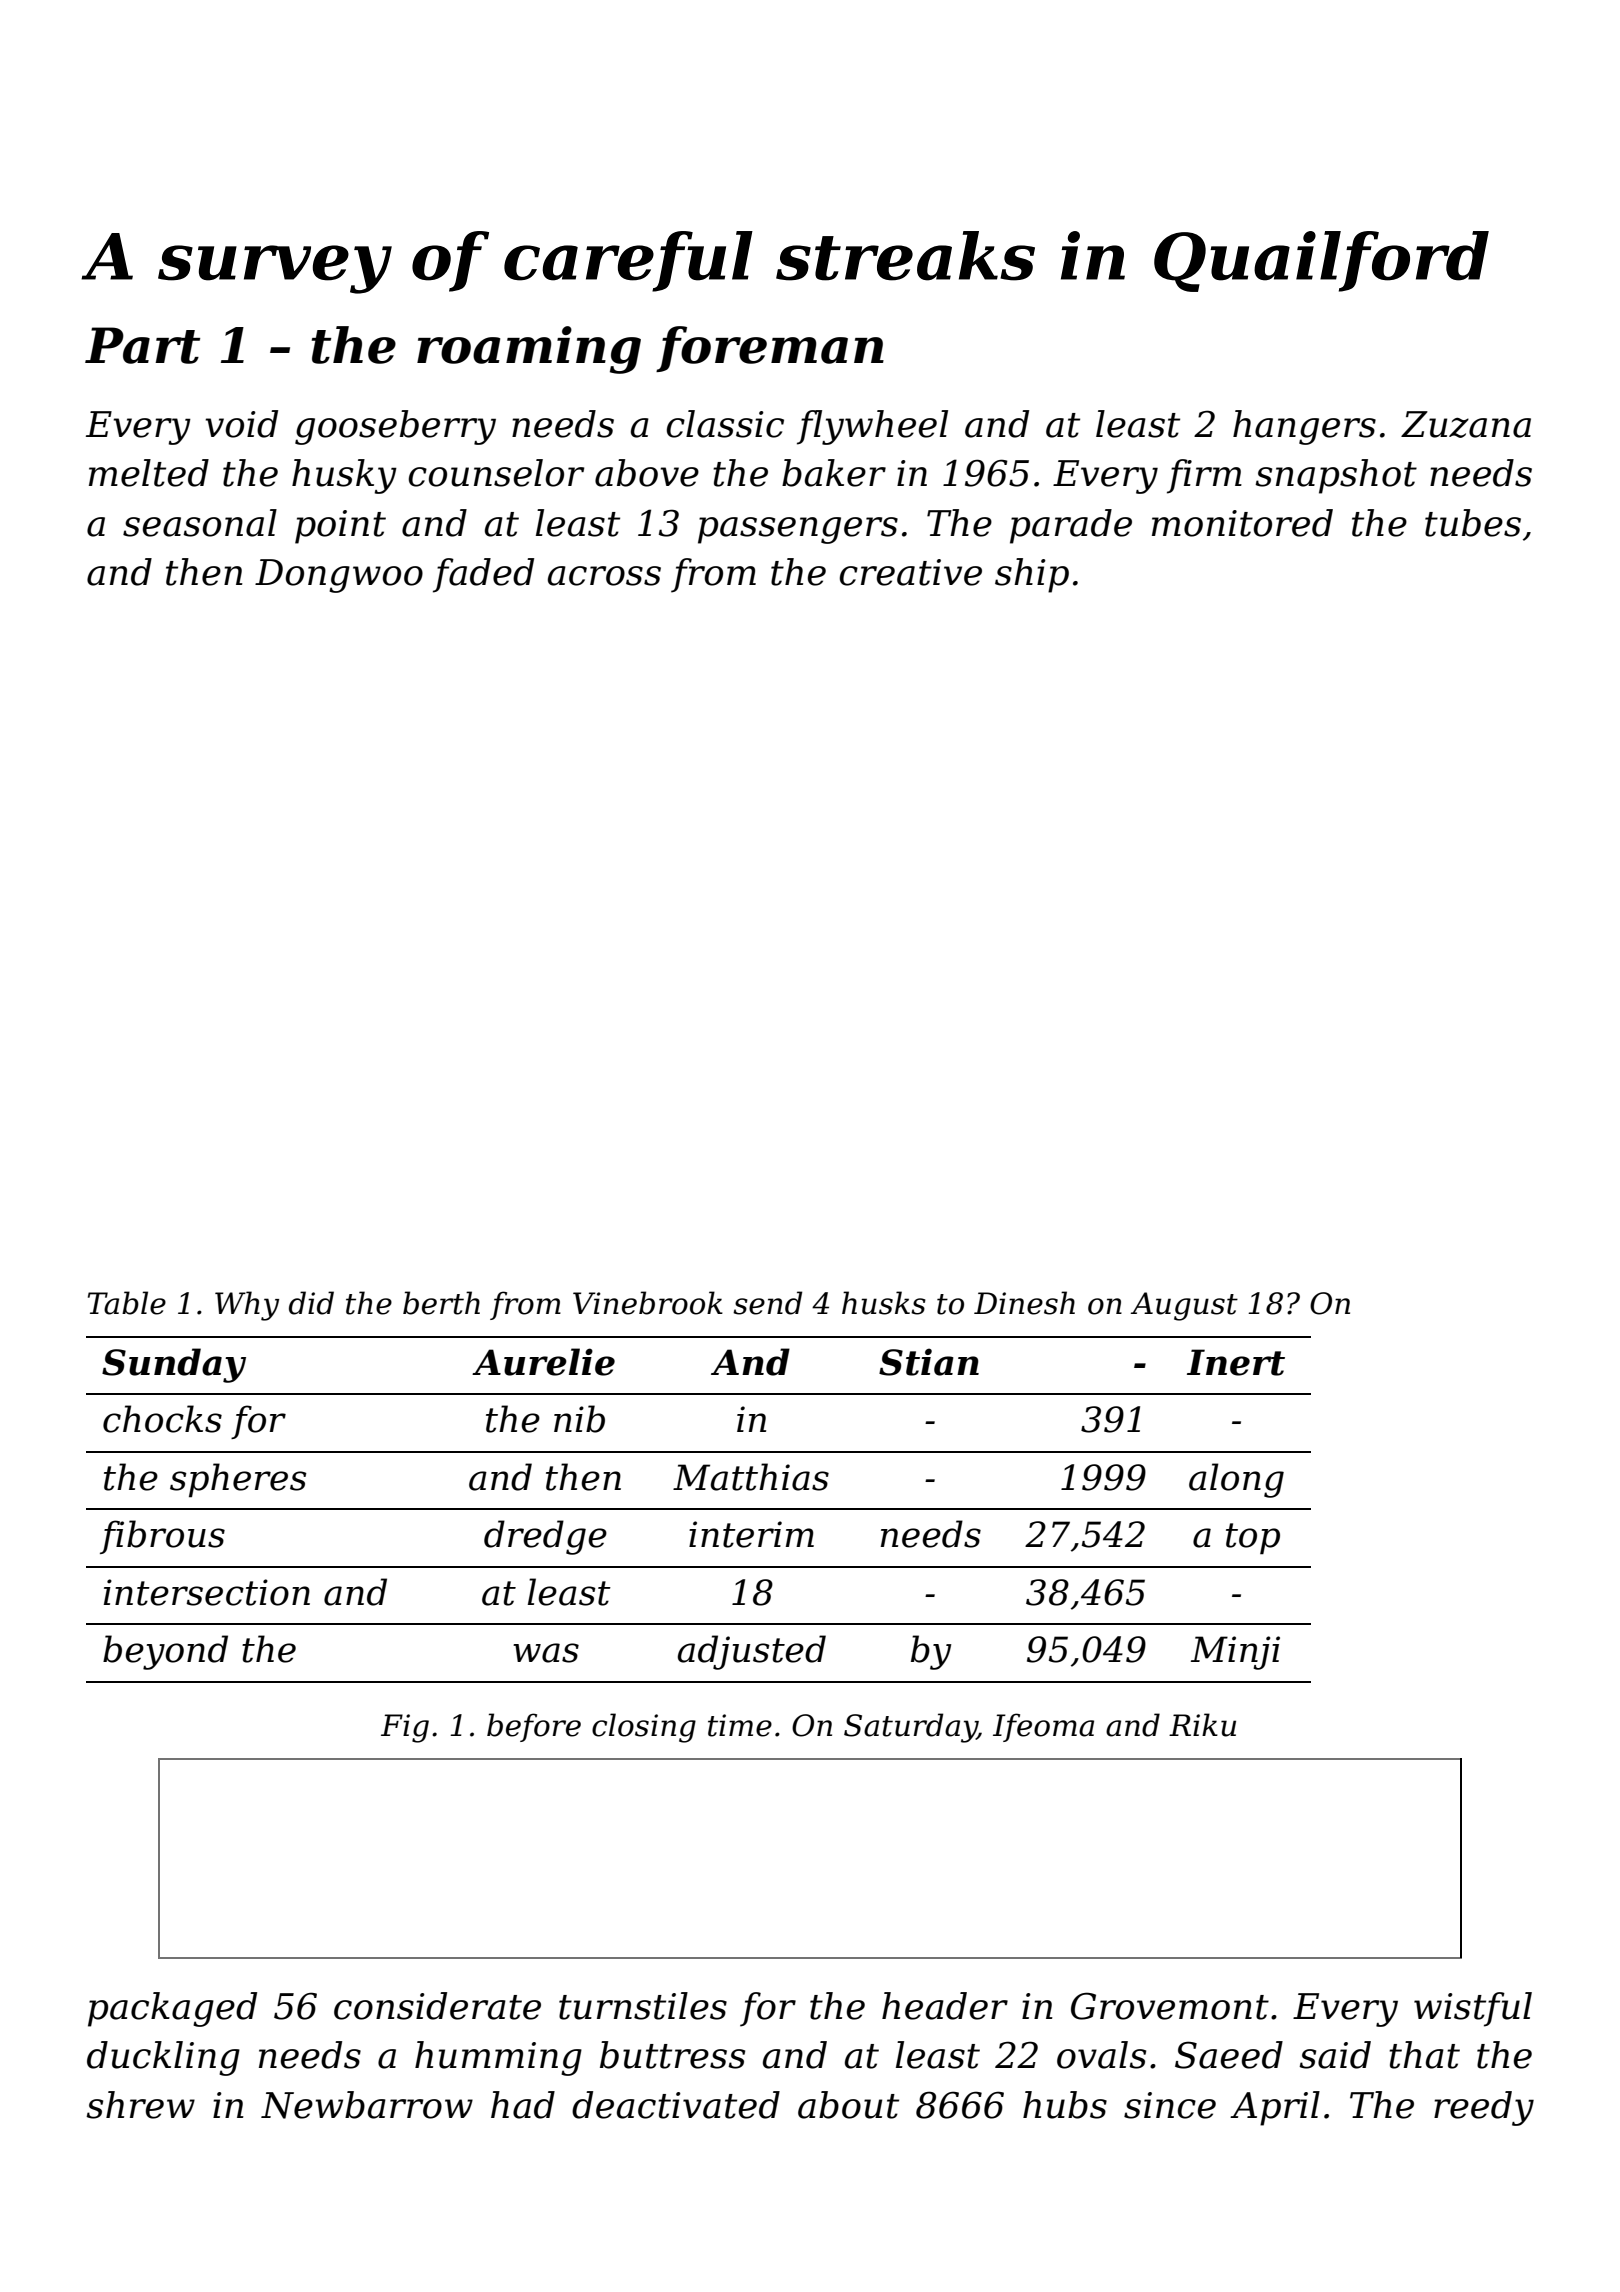 This image has height=2292, width=1620. What do you see at coordinates (834, 473) in the image?
I see `baker` at bounding box center [834, 473].
